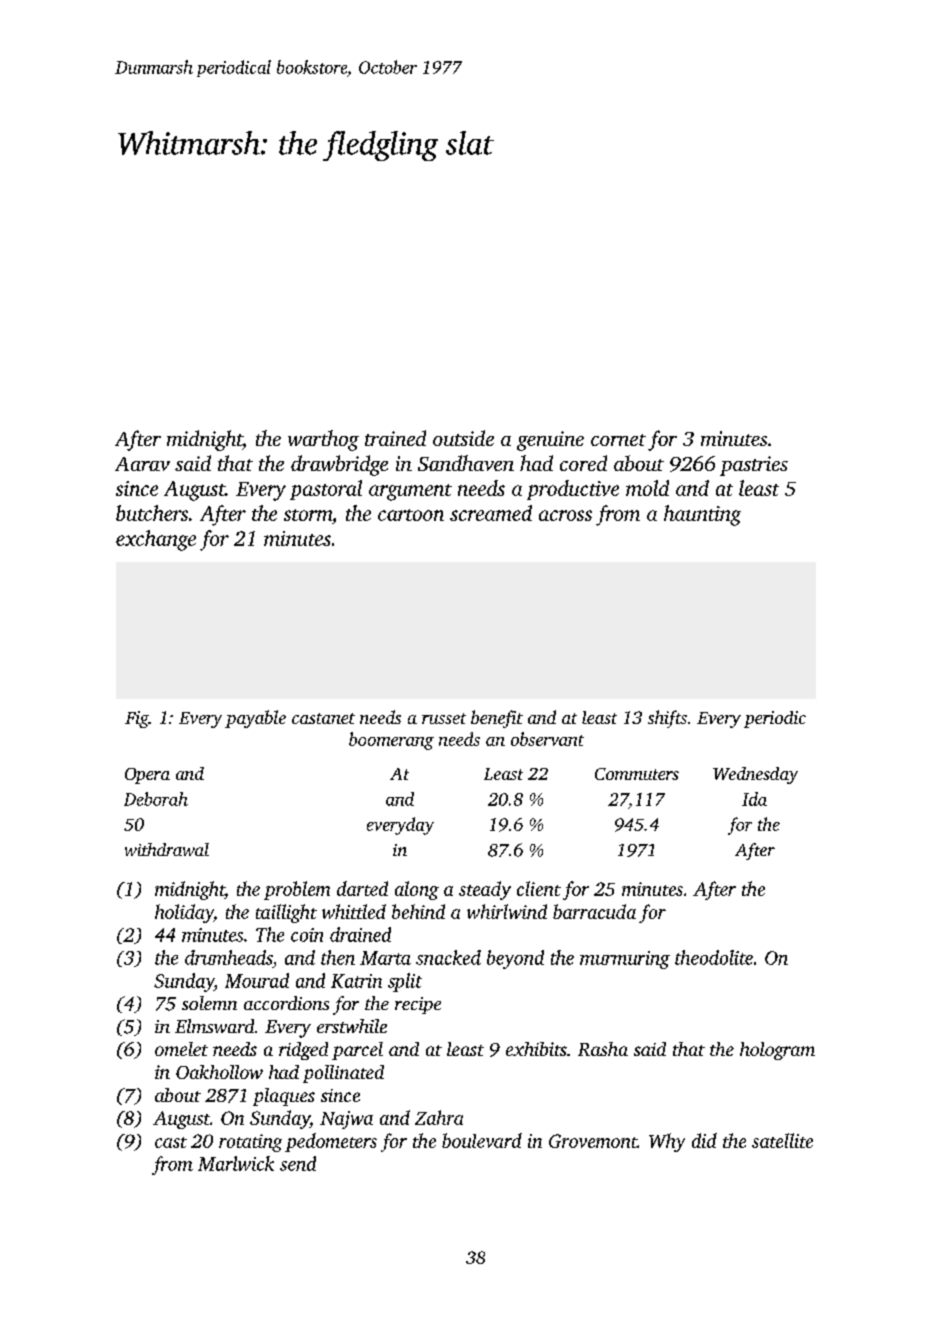  Describe the element at coordinates (491, 513) in the screenshot. I see `screamed` at that location.
